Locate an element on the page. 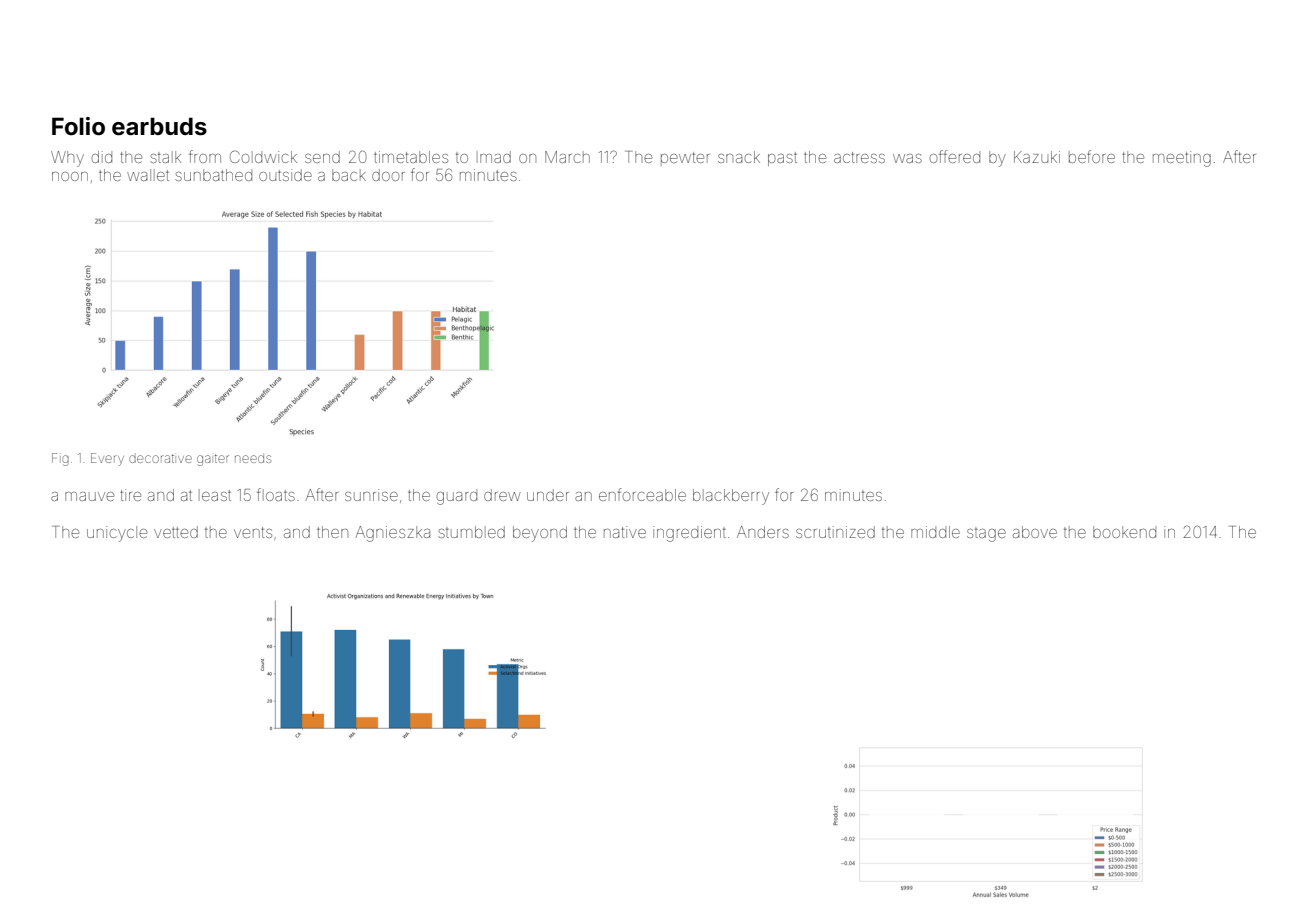 Image resolution: width=1308 pixels, height=924 pixels. was is located at coordinates (907, 158).
